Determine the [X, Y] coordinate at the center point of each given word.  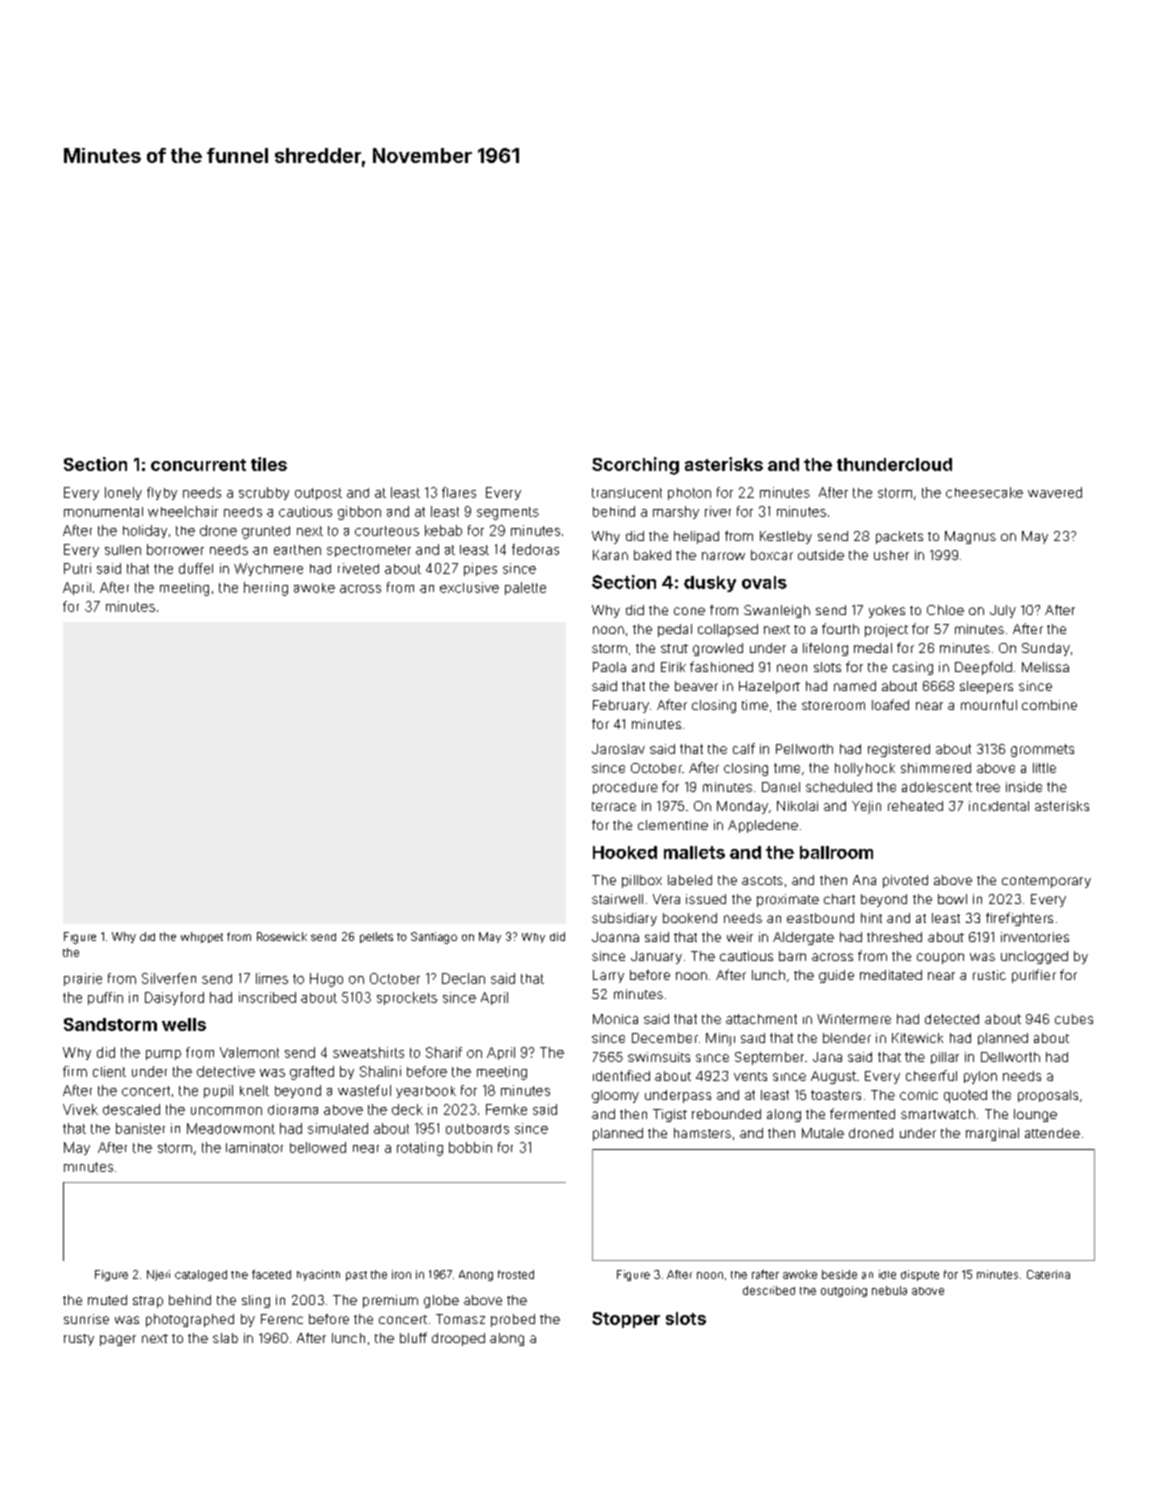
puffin [105, 998]
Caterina [1048, 1274]
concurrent [198, 465]
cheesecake [984, 492]
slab [225, 1338]
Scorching [635, 466]
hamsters [702, 1133]
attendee [1052, 1133]
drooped [458, 1339]
